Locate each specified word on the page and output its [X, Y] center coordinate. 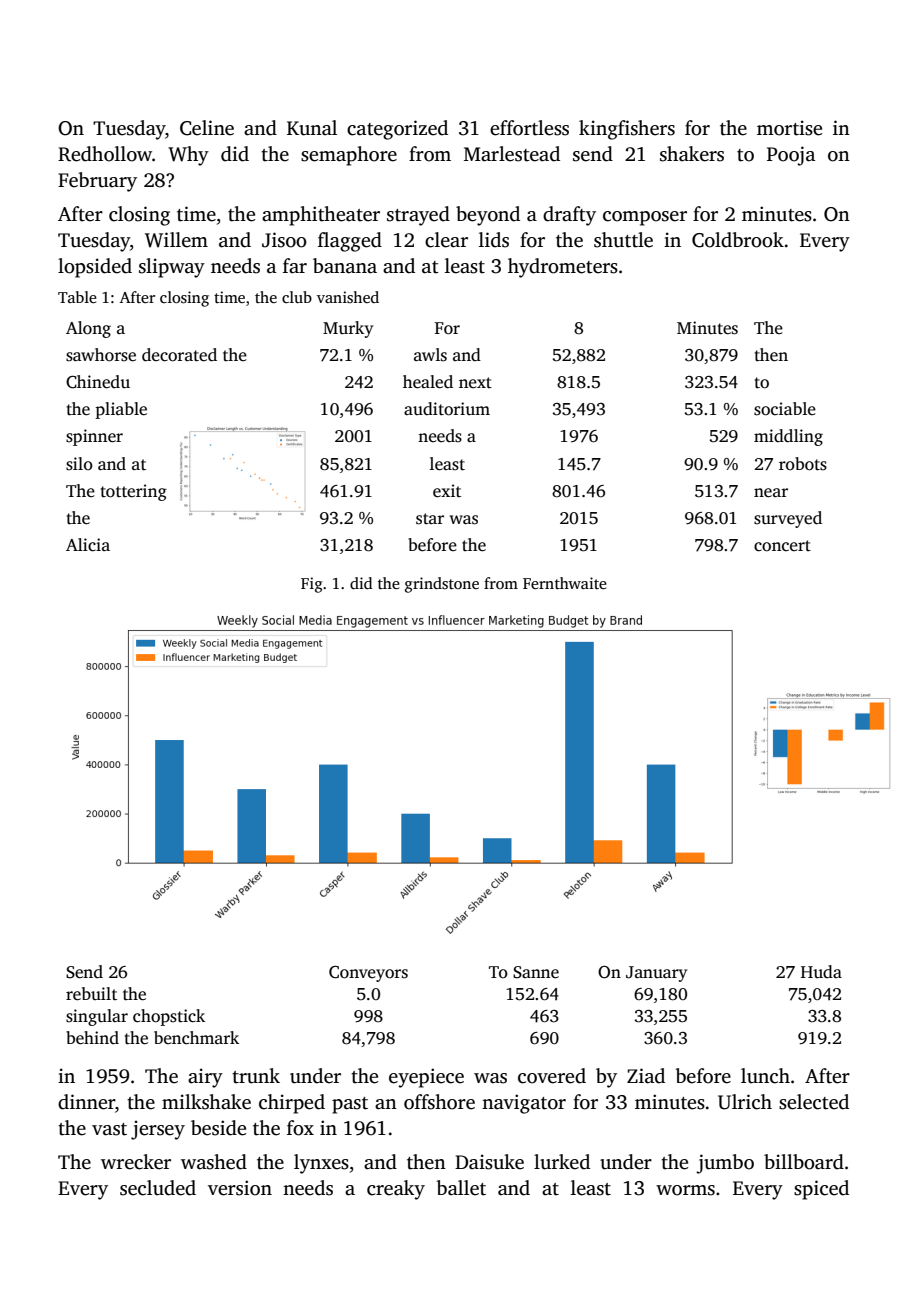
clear [446, 240]
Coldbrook [738, 240]
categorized [397, 130]
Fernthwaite [565, 583]
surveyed [788, 519]
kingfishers [627, 130]
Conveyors [368, 974]
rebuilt [91, 994]
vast [109, 1129]
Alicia [88, 545]
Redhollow [105, 154]
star [430, 519]
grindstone [442, 585]
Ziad [646, 1076]
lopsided [95, 268]
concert [782, 546]
